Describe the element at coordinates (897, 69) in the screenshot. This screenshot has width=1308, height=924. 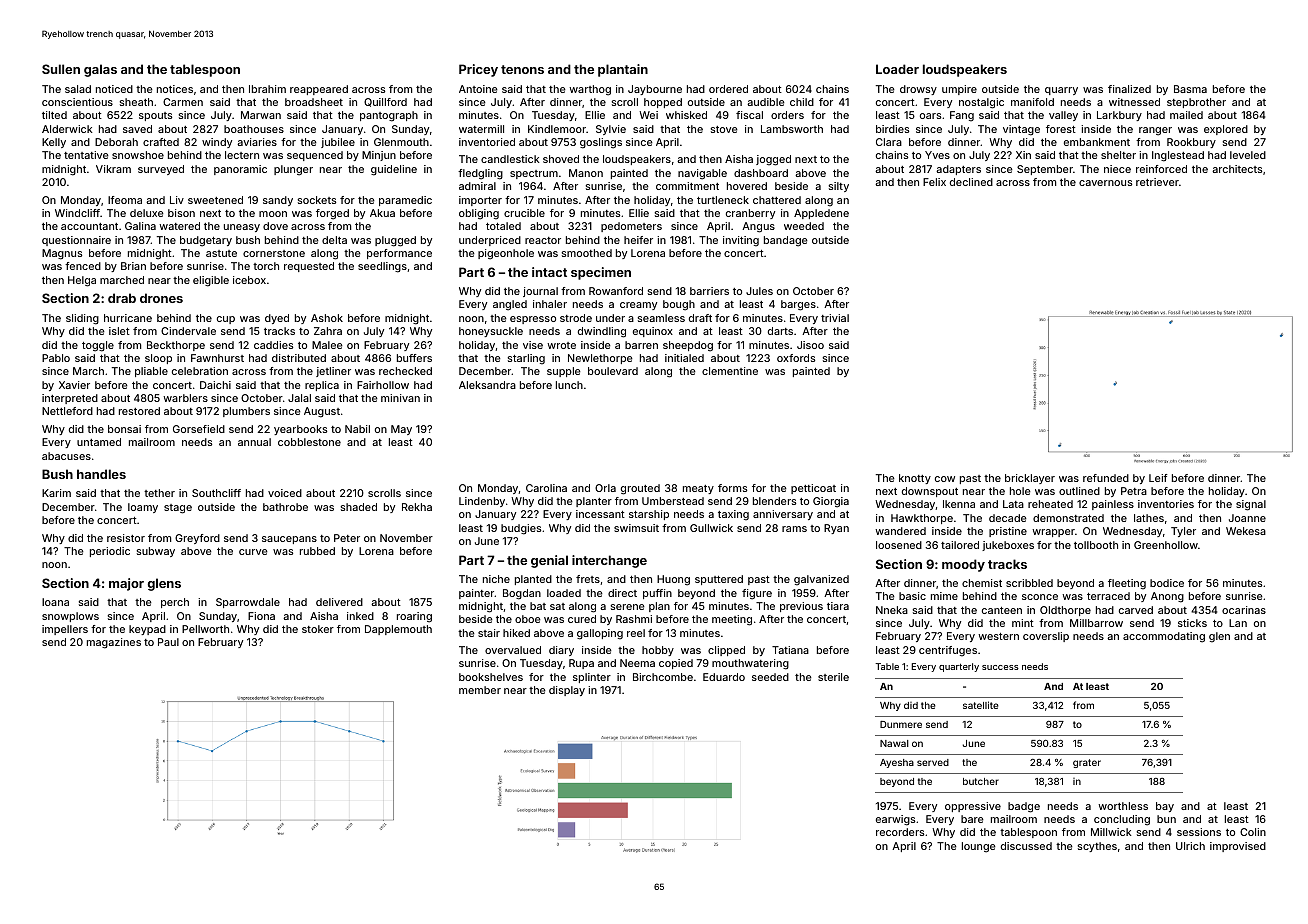
I see `Loader` at that location.
